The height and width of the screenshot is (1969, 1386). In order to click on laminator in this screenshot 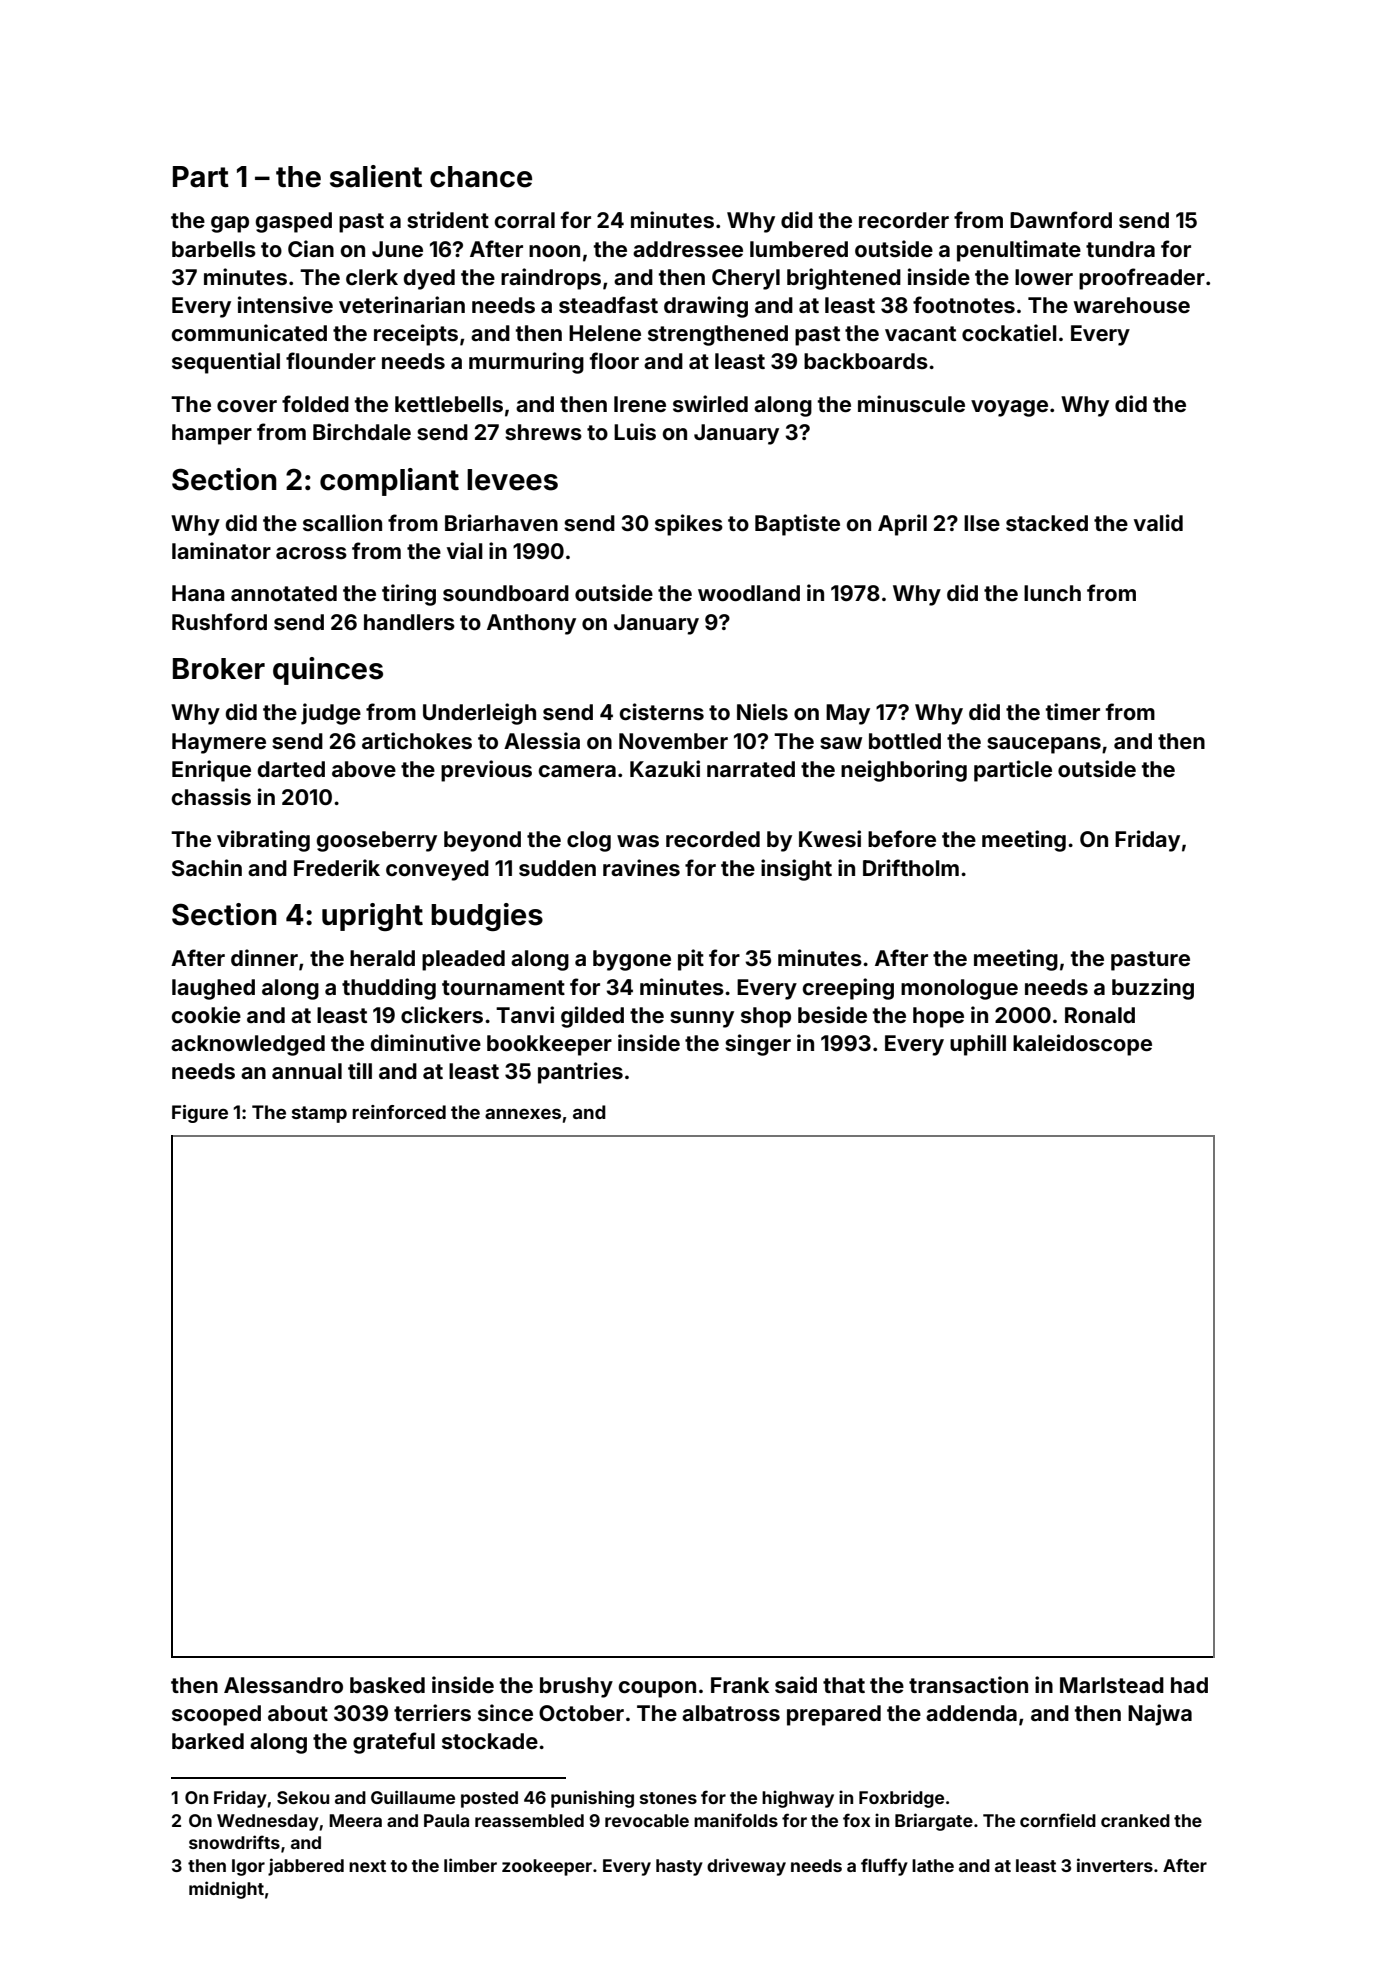, I will do `click(221, 550)`.
